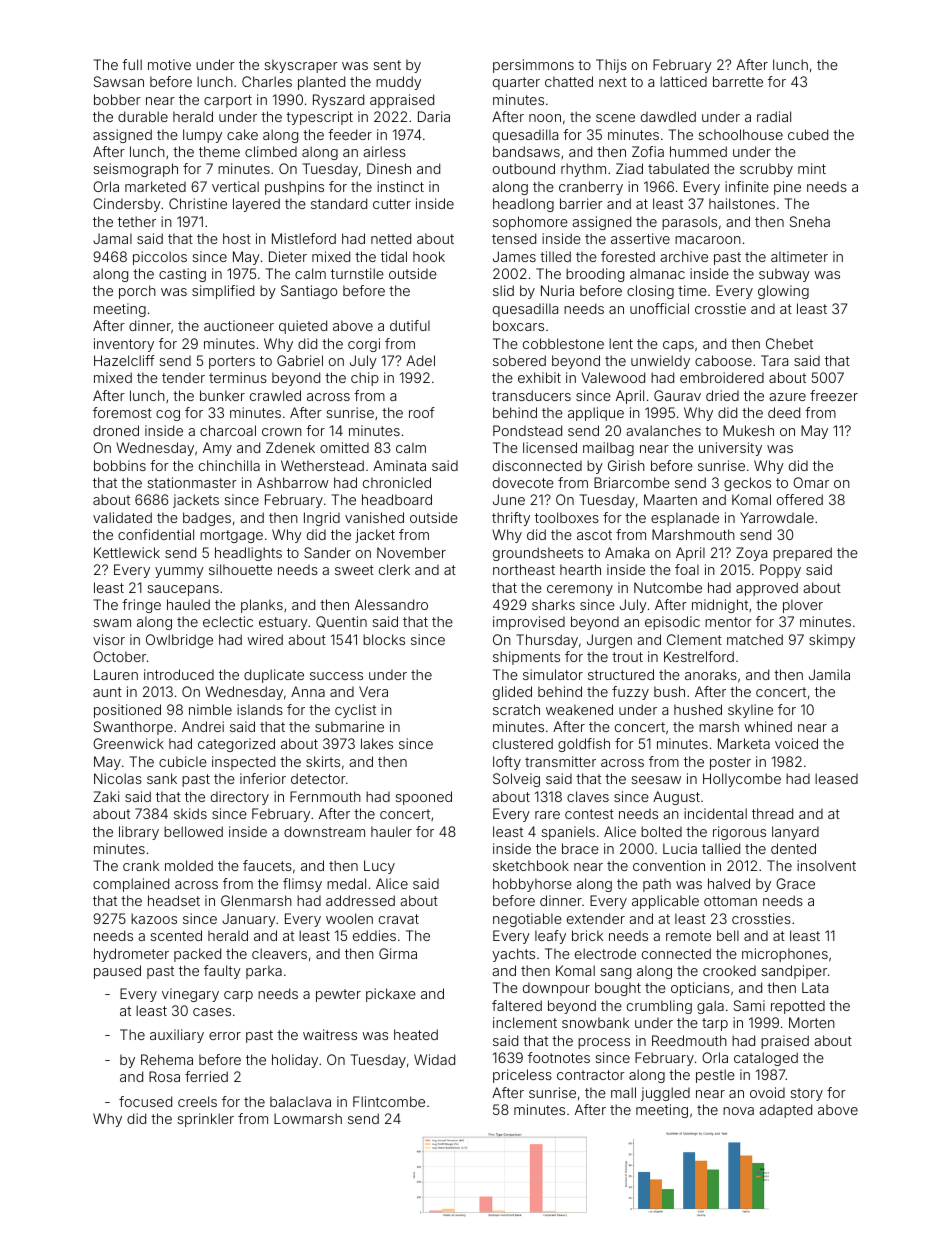  What do you see at coordinates (738, 1111) in the document?
I see `nova` at bounding box center [738, 1111].
